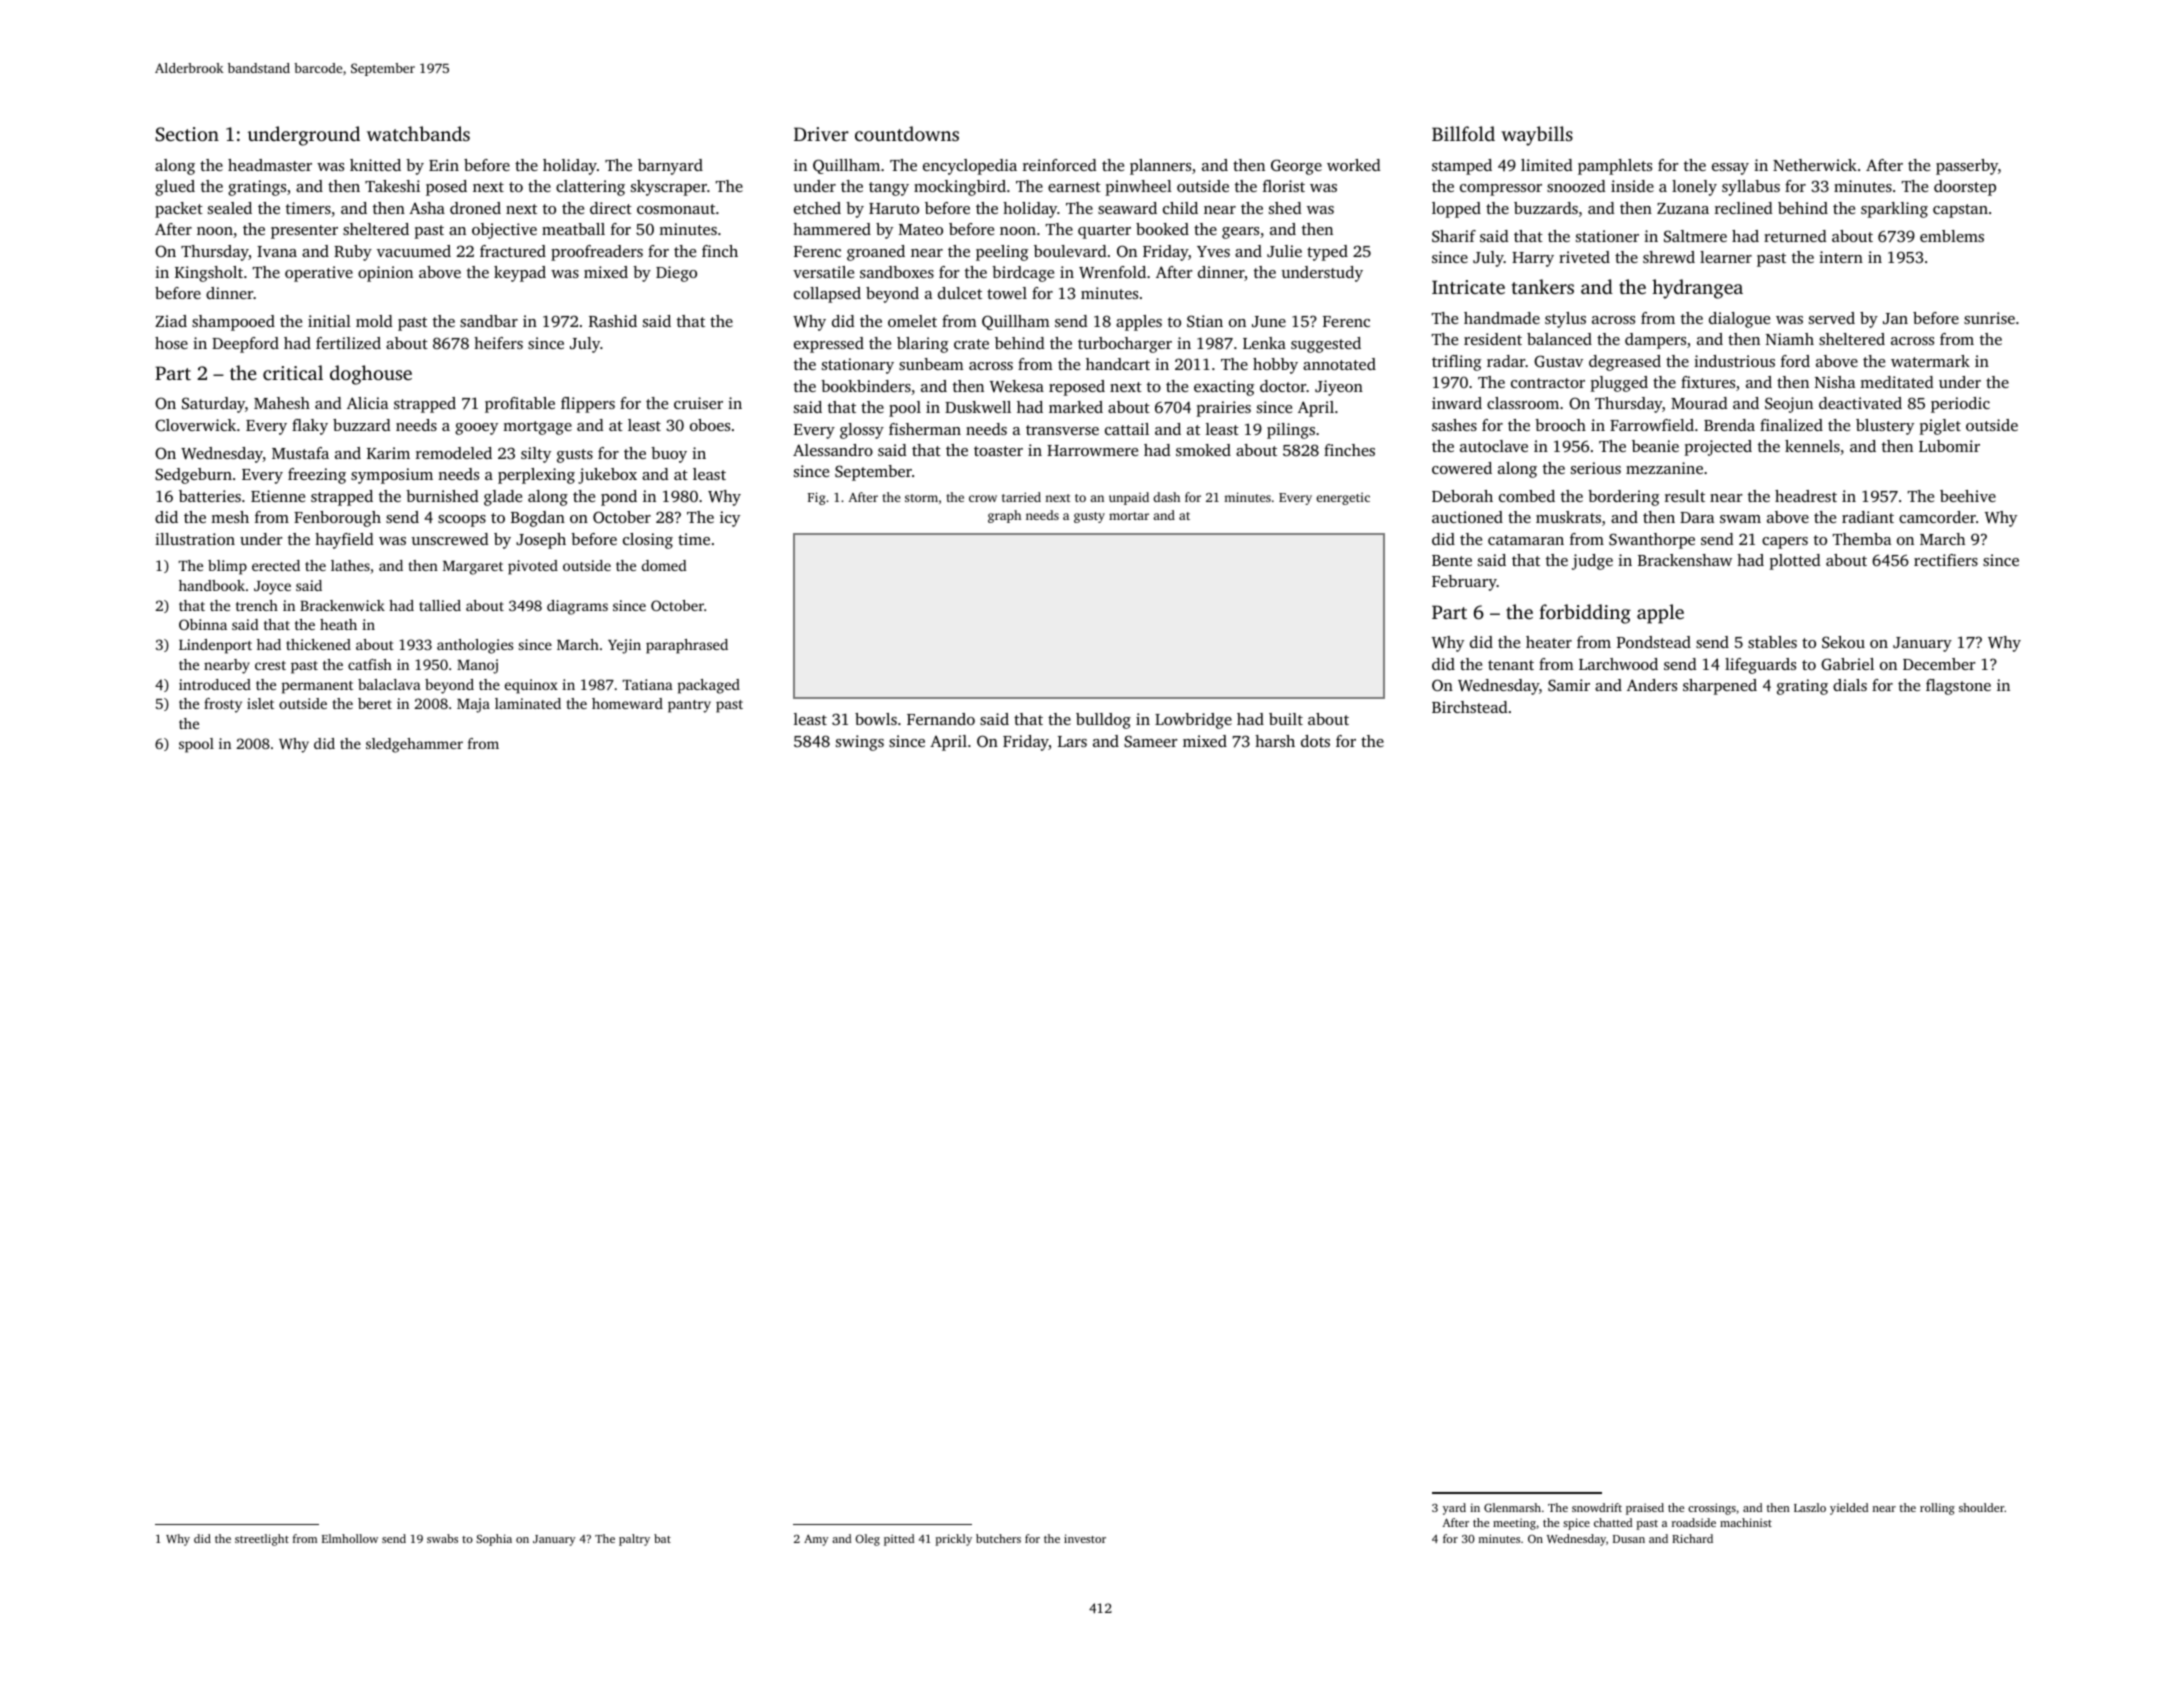 This image has height=1683, width=2178. What do you see at coordinates (1512, 1507) in the image?
I see `Glenmarsh` at bounding box center [1512, 1507].
